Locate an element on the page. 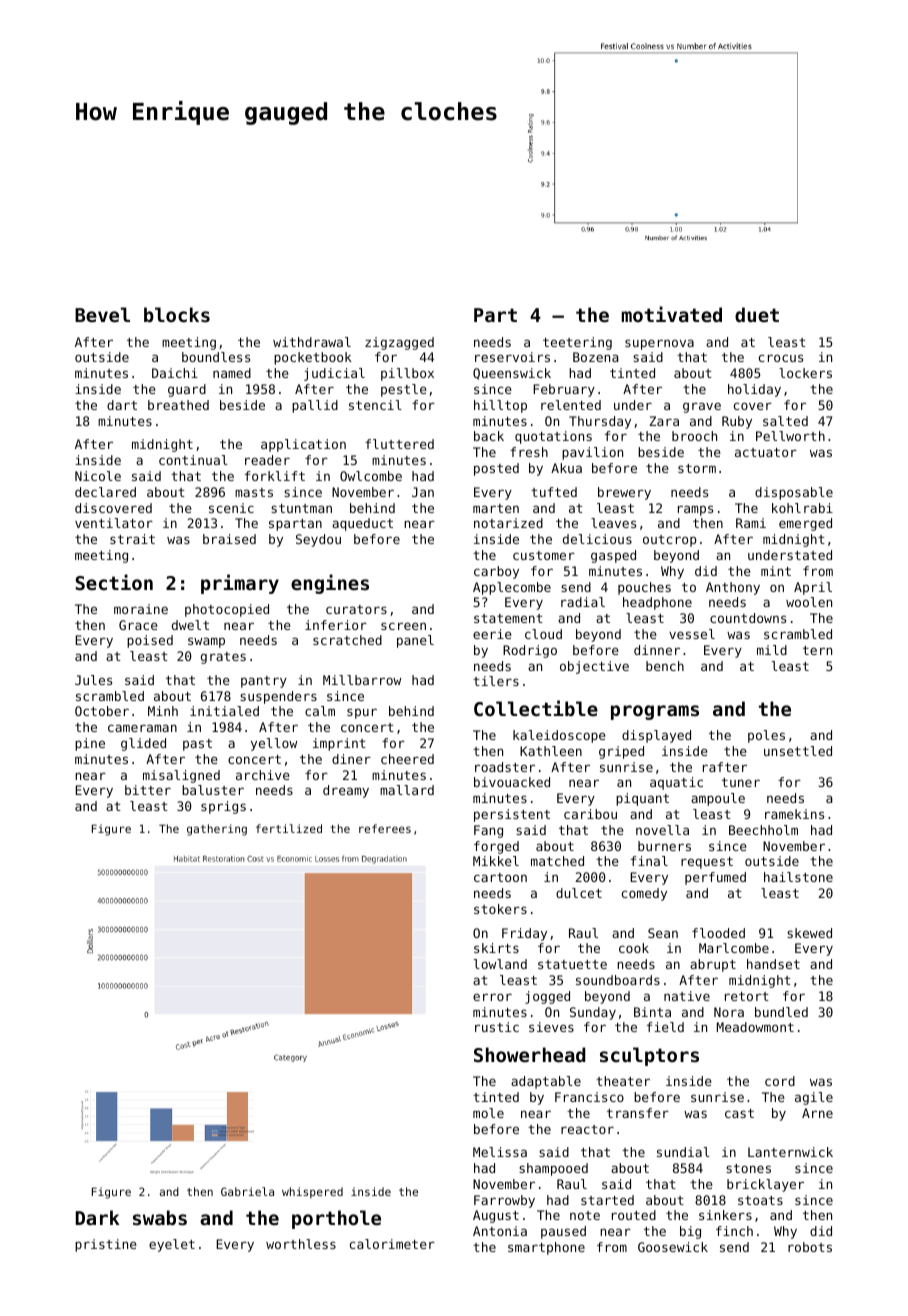 The image size is (908, 1316). worthless is located at coordinates (301, 1244).
